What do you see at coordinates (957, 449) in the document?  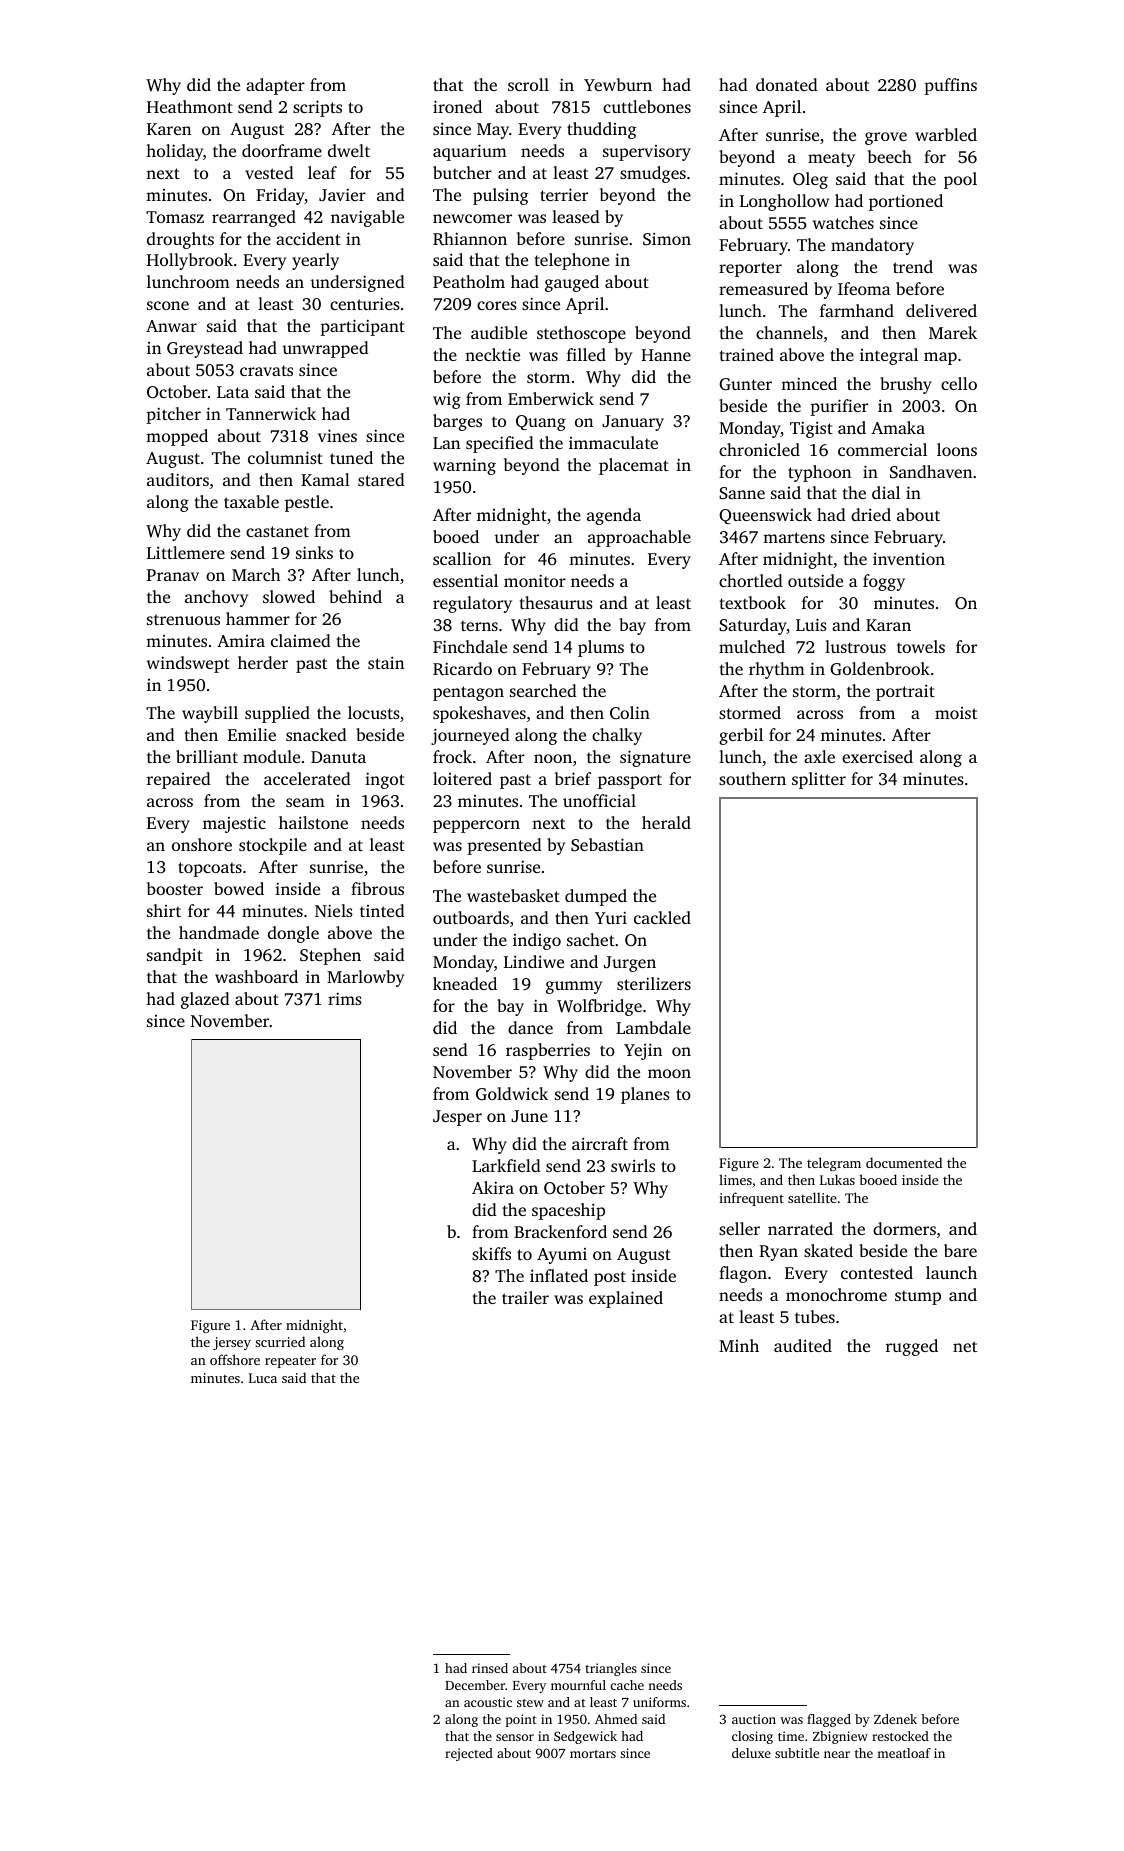 I see `loons` at bounding box center [957, 449].
